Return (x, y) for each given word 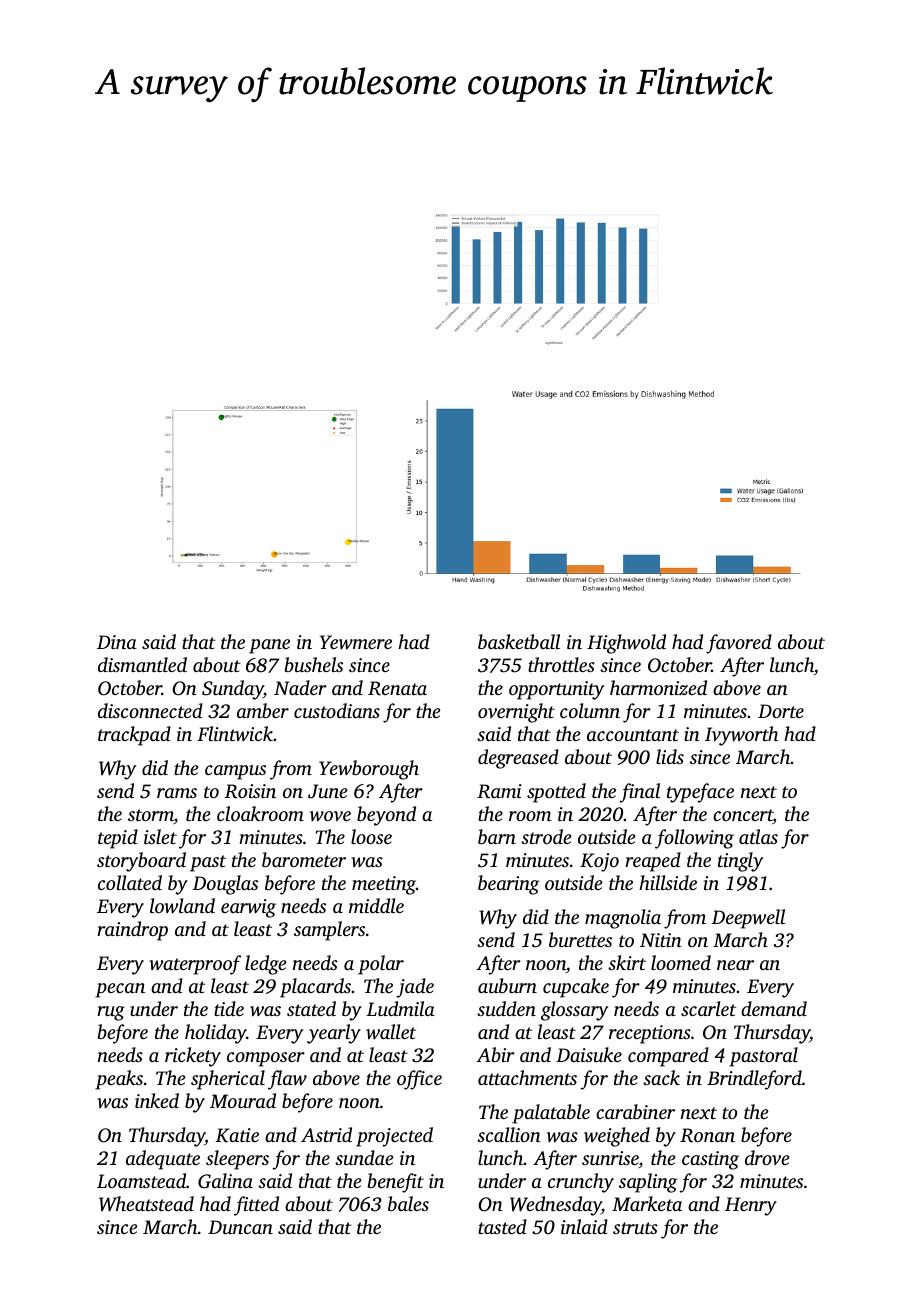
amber (263, 710)
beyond (386, 816)
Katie (237, 1135)
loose (371, 836)
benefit (396, 1183)
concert (743, 816)
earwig (248, 908)
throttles (561, 664)
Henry (751, 1206)
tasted (502, 1226)
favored (739, 644)
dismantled (142, 664)
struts (635, 1228)
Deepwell (748, 919)
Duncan (240, 1227)
